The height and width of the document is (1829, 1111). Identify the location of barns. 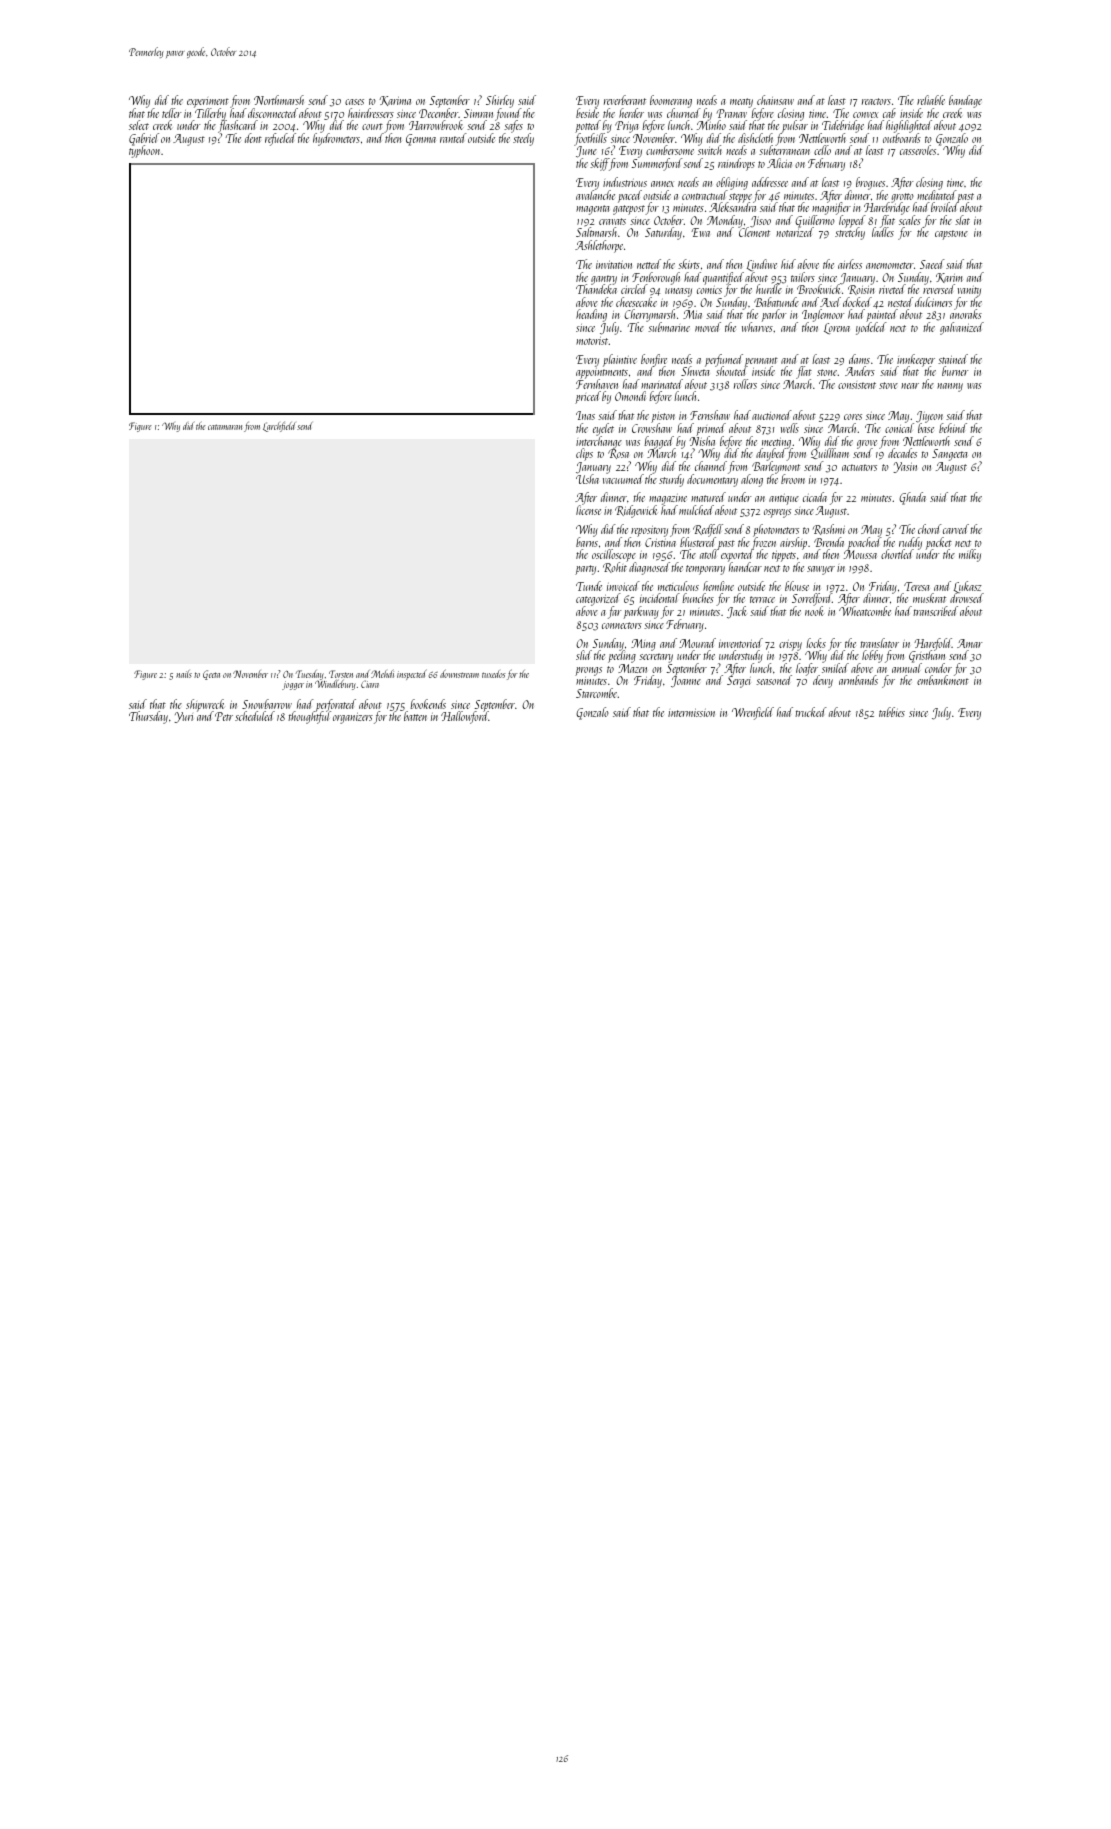
(587, 542).
